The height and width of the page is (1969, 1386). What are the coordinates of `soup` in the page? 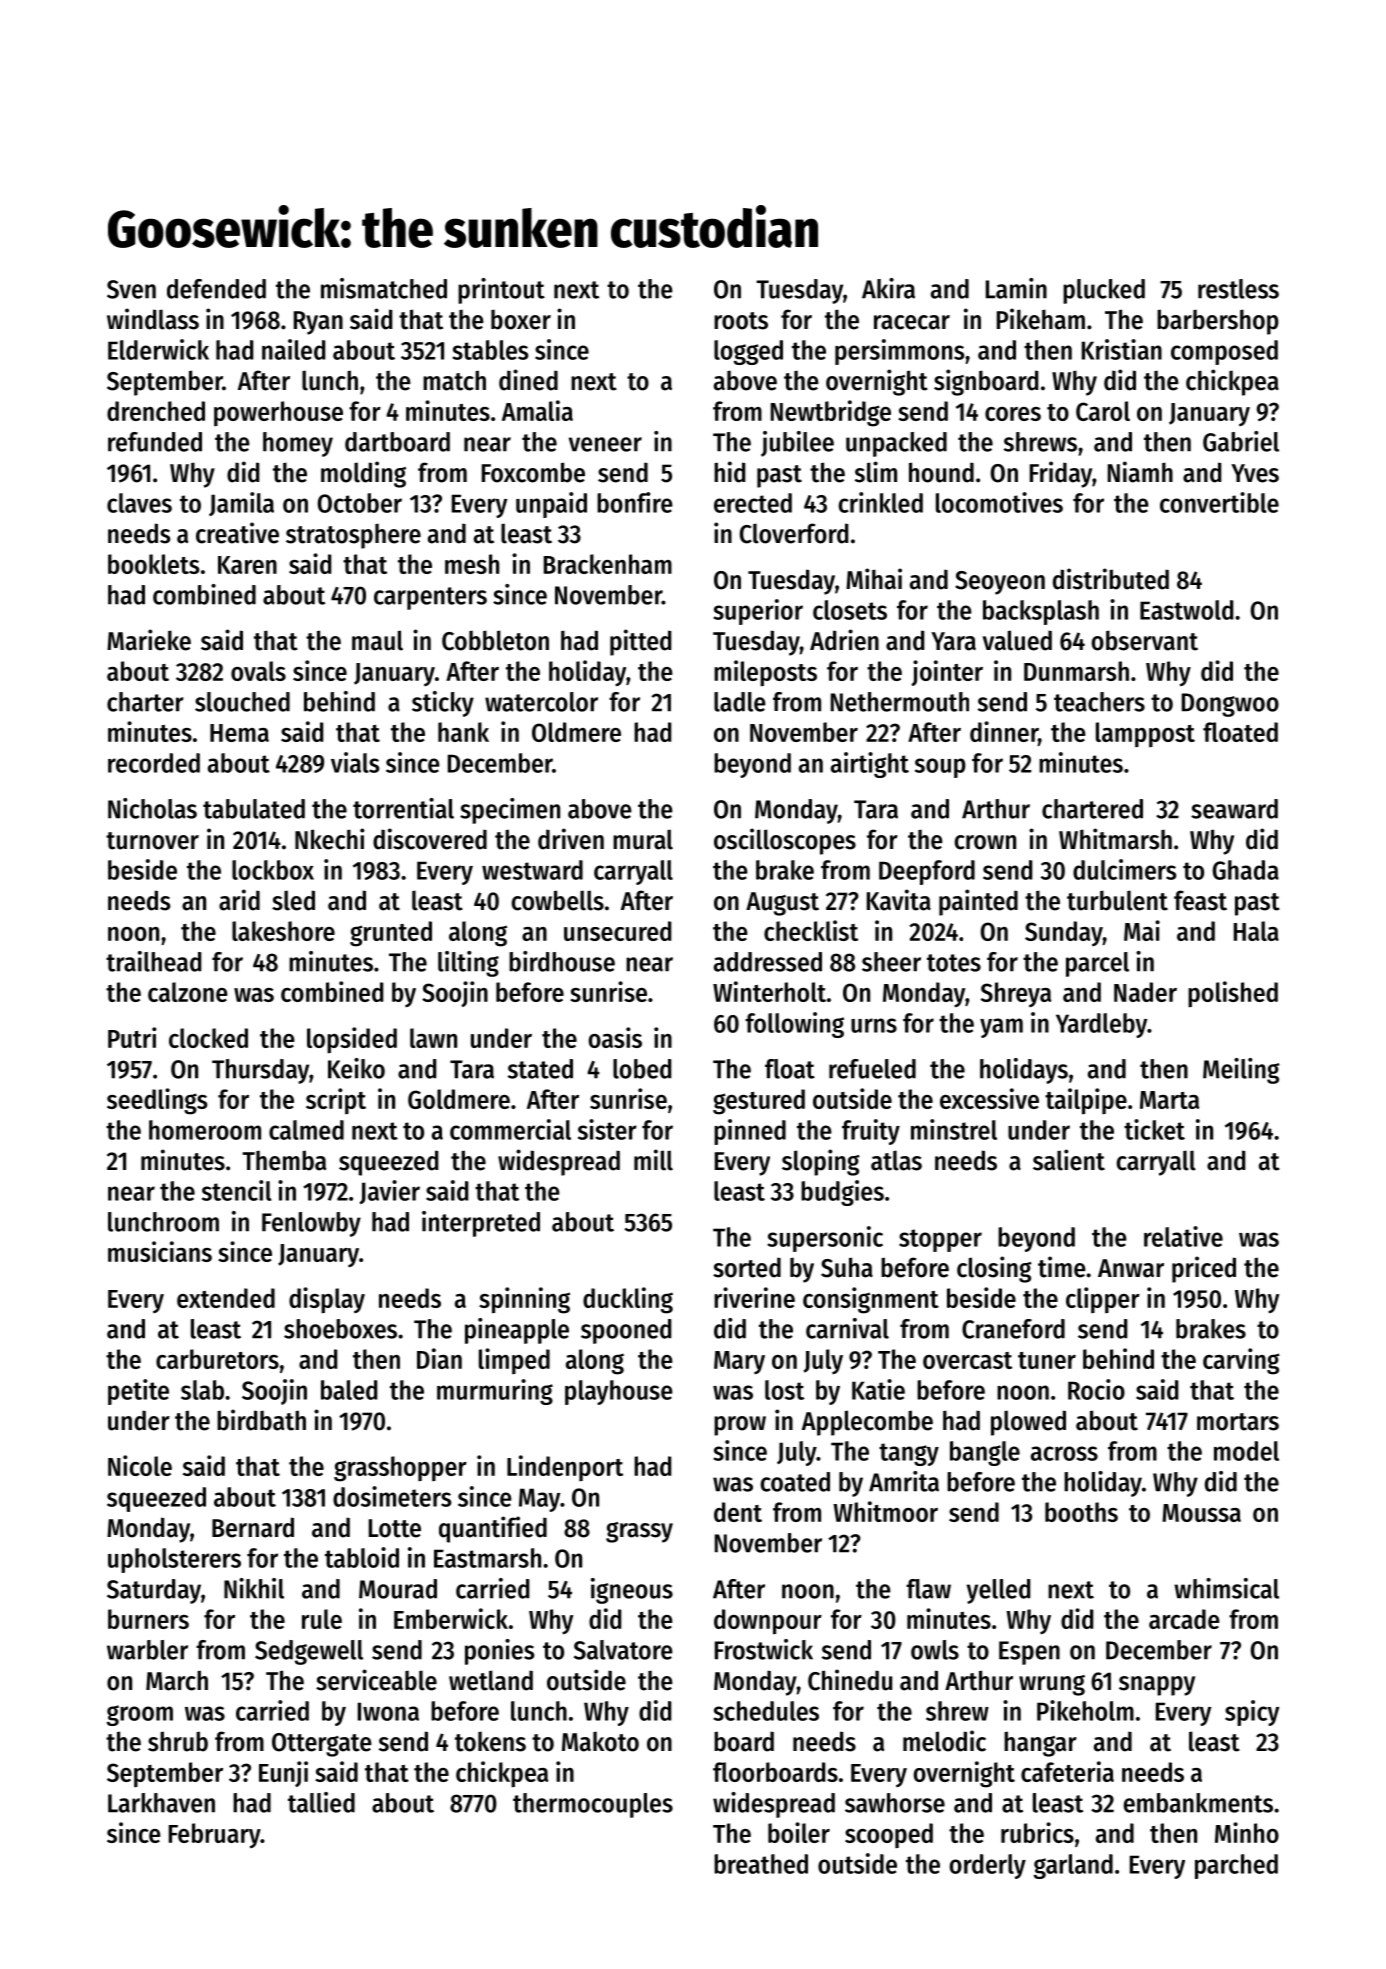 It's located at (940, 768).
